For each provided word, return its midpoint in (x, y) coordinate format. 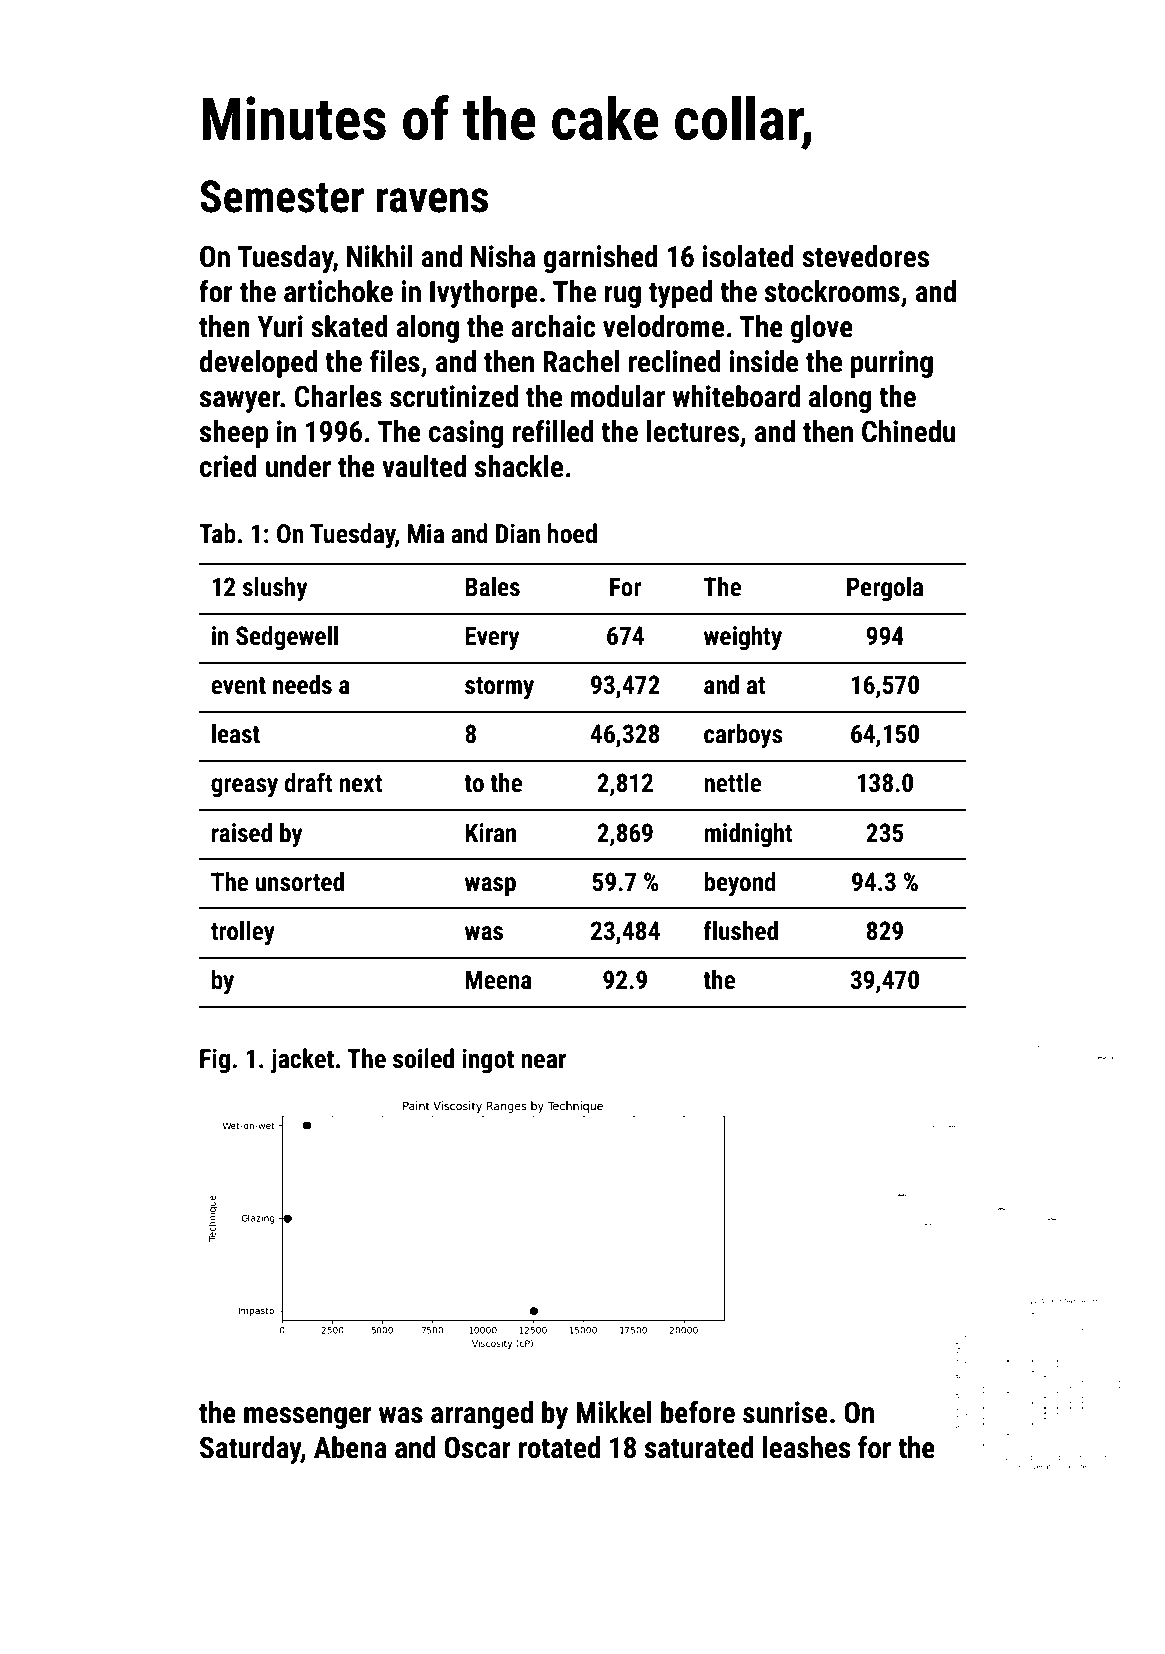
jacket (302, 1061)
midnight (748, 835)
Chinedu (908, 431)
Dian (518, 534)
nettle (732, 783)
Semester (282, 196)
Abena (350, 1447)
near (543, 1061)
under (298, 466)
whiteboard (736, 396)
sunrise (785, 1412)
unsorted (300, 882)
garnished (600, 259)
